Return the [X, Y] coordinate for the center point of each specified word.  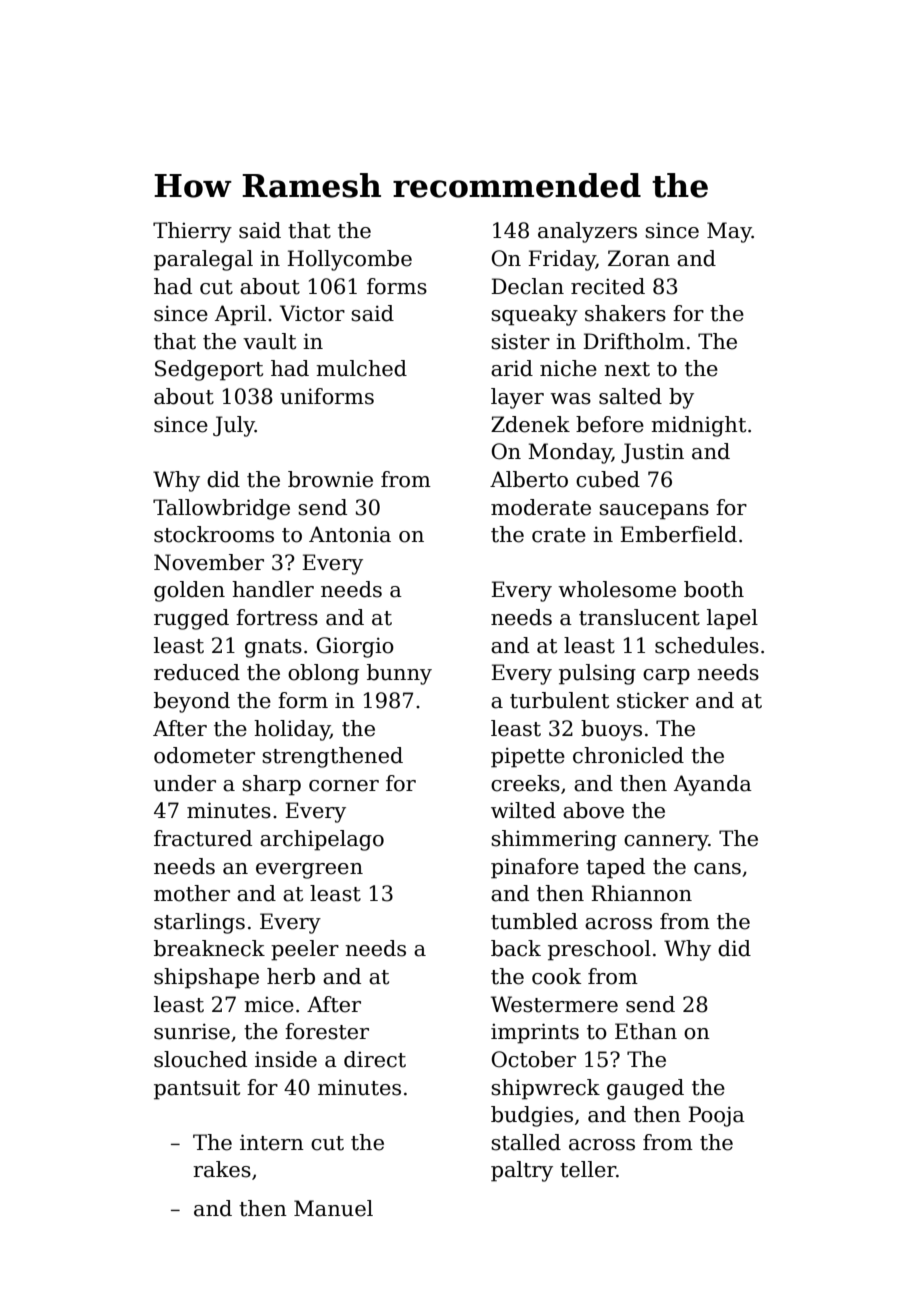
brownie [330, 479]
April [240, 315]
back [516, 948]
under [185, 783]
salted [630, 396]
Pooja [716, 1116]
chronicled [628, 755]
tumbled [534, 921]
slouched [200, 1059]
